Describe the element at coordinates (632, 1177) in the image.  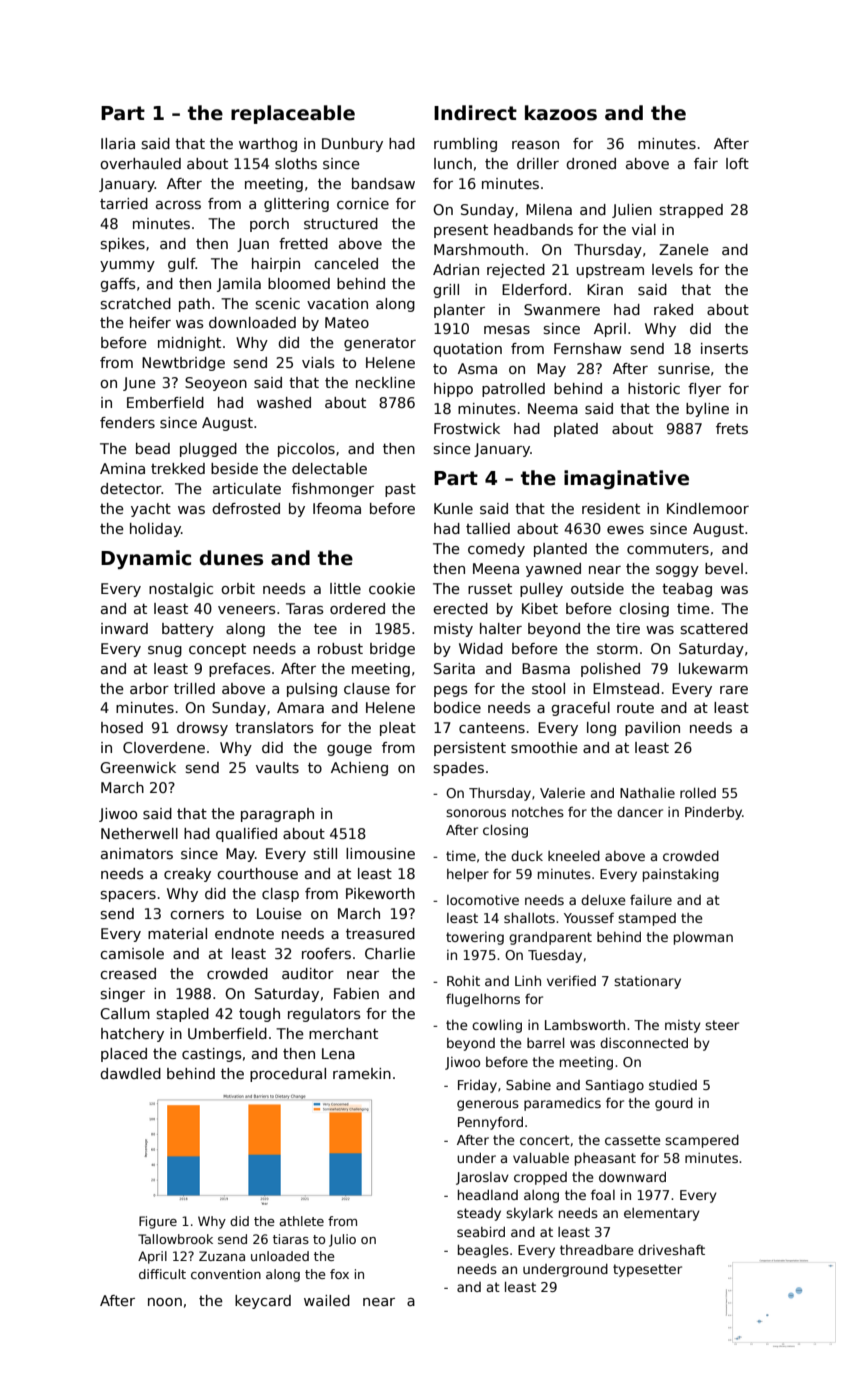
I see `downward` at that location.
